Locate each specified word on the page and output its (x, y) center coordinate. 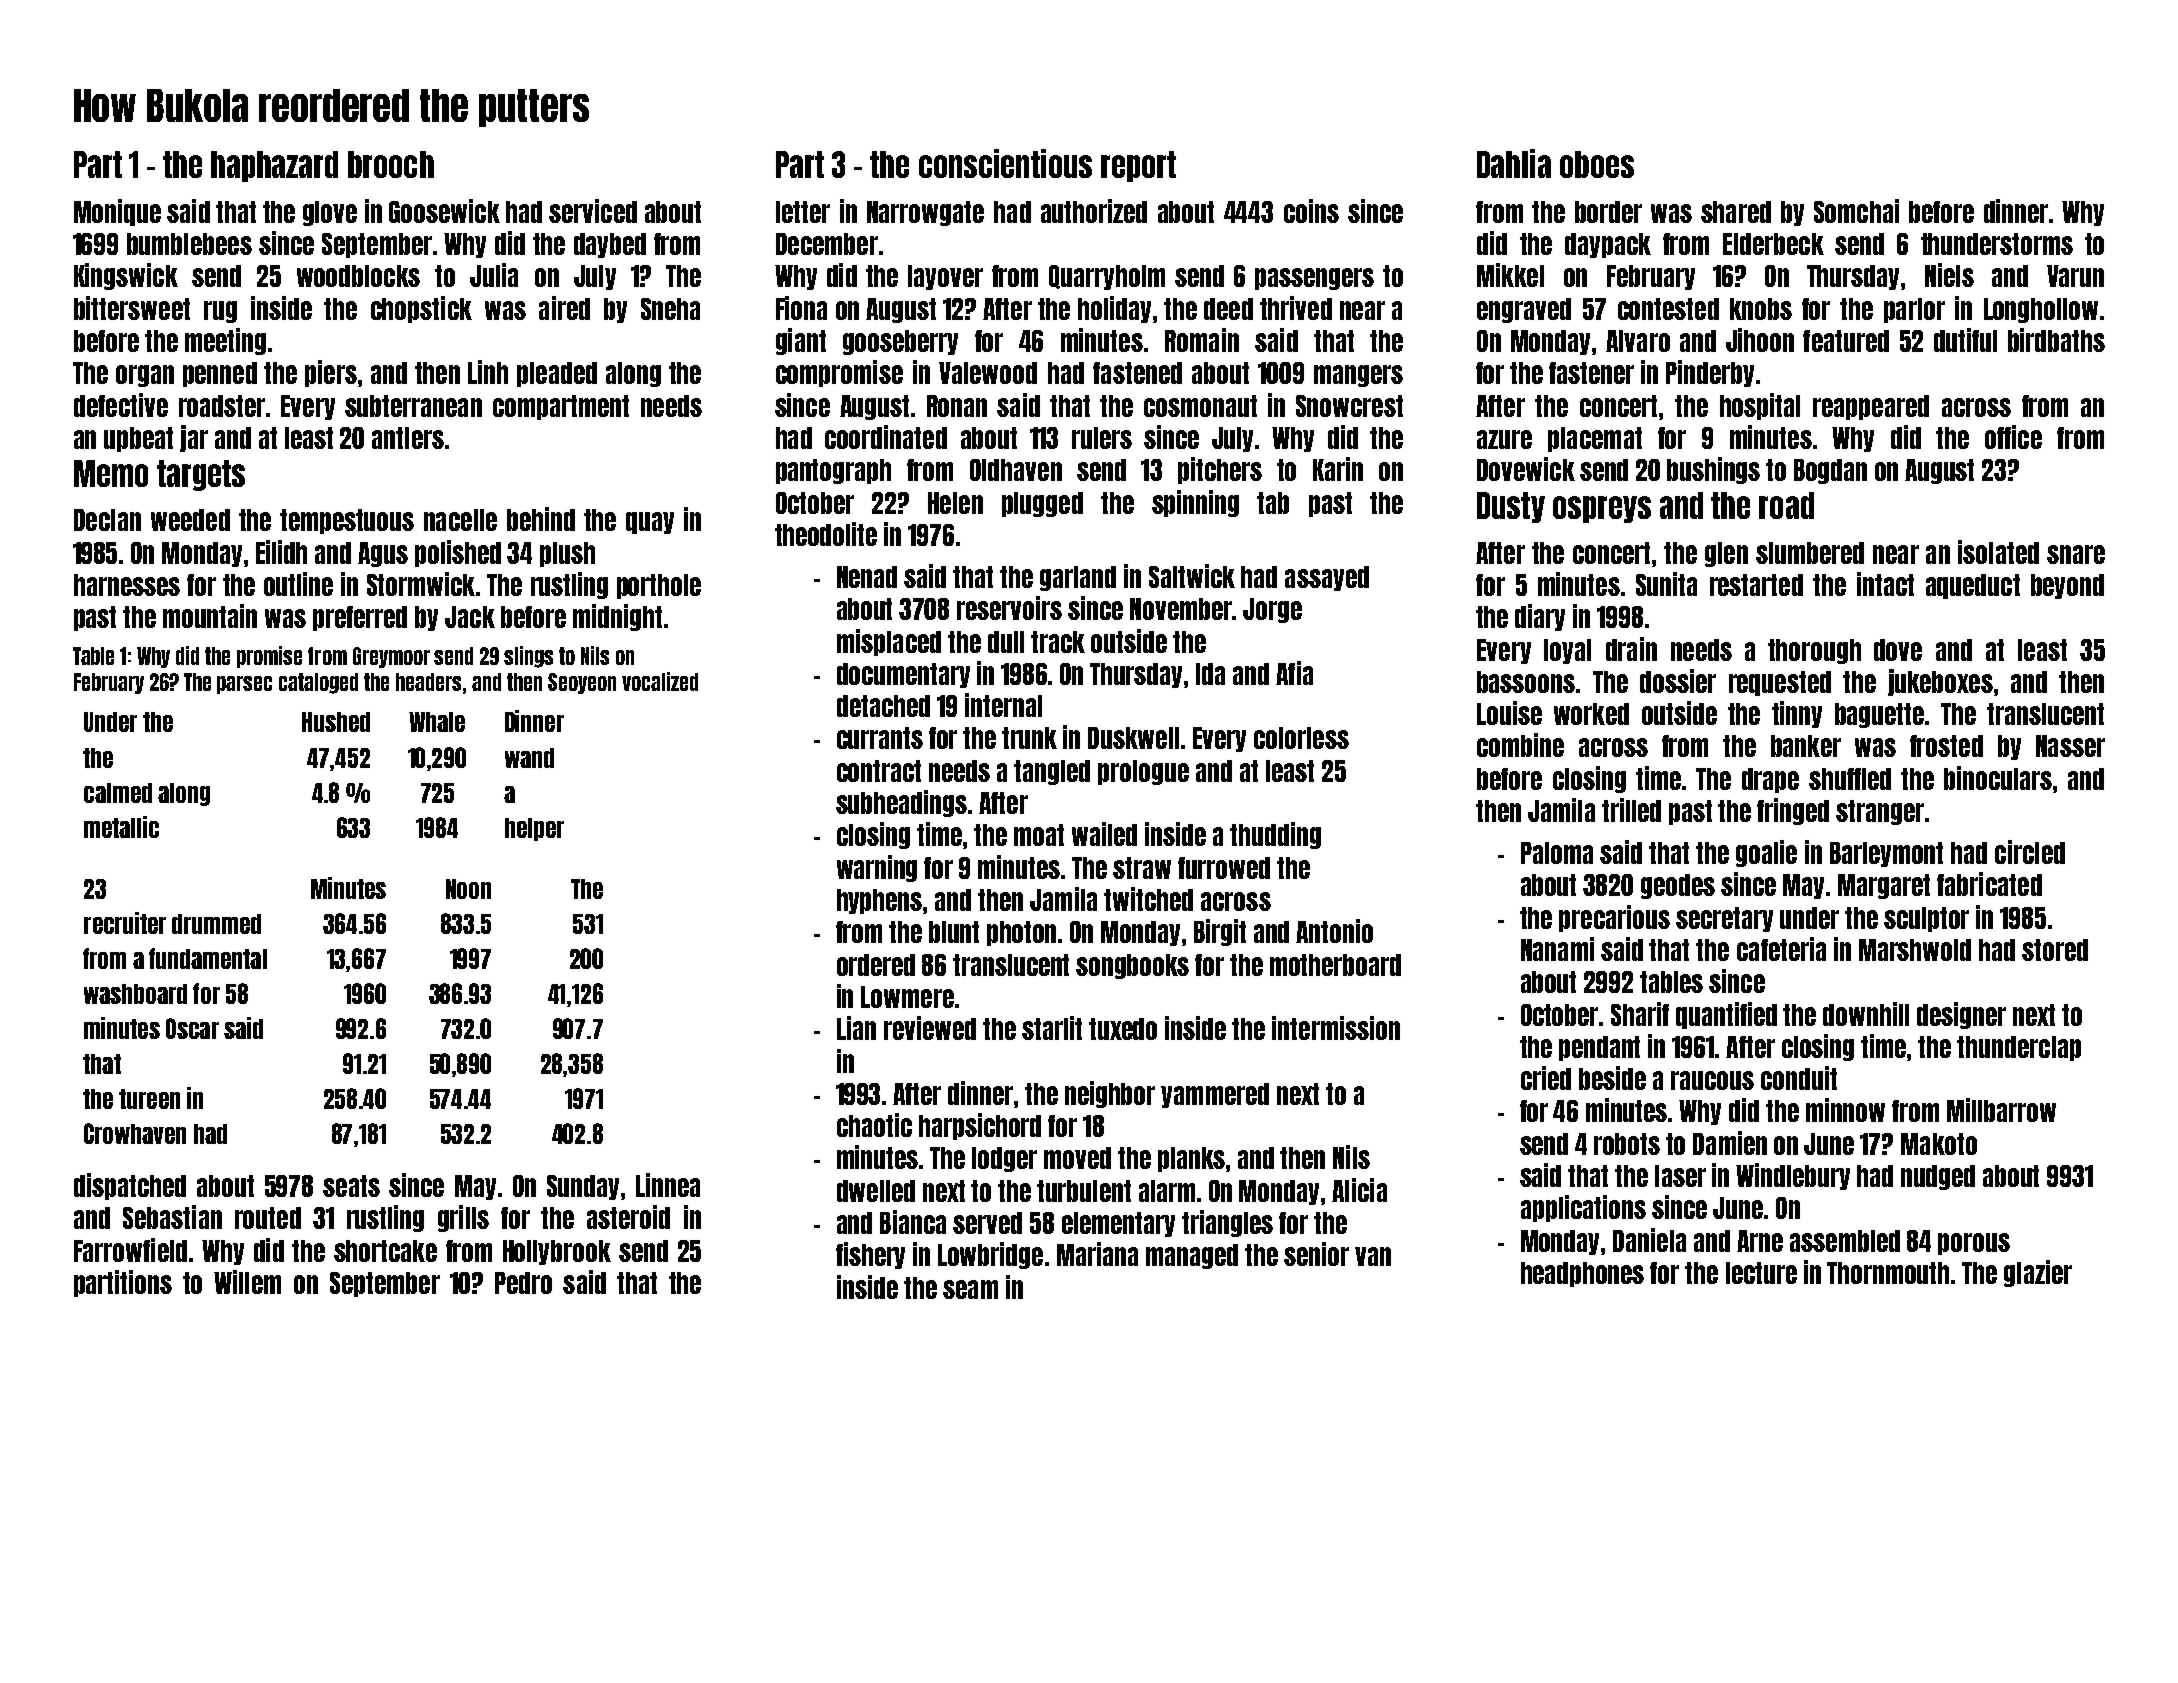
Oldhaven (1016, 470)
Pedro (523, 1283)
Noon (468, 889)
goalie (1766, 853)
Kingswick (126, 276)
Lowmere (907, 997)
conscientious (1005, 163)
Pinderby (1710, 373)
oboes (1597, 164)
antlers (408, 438)
